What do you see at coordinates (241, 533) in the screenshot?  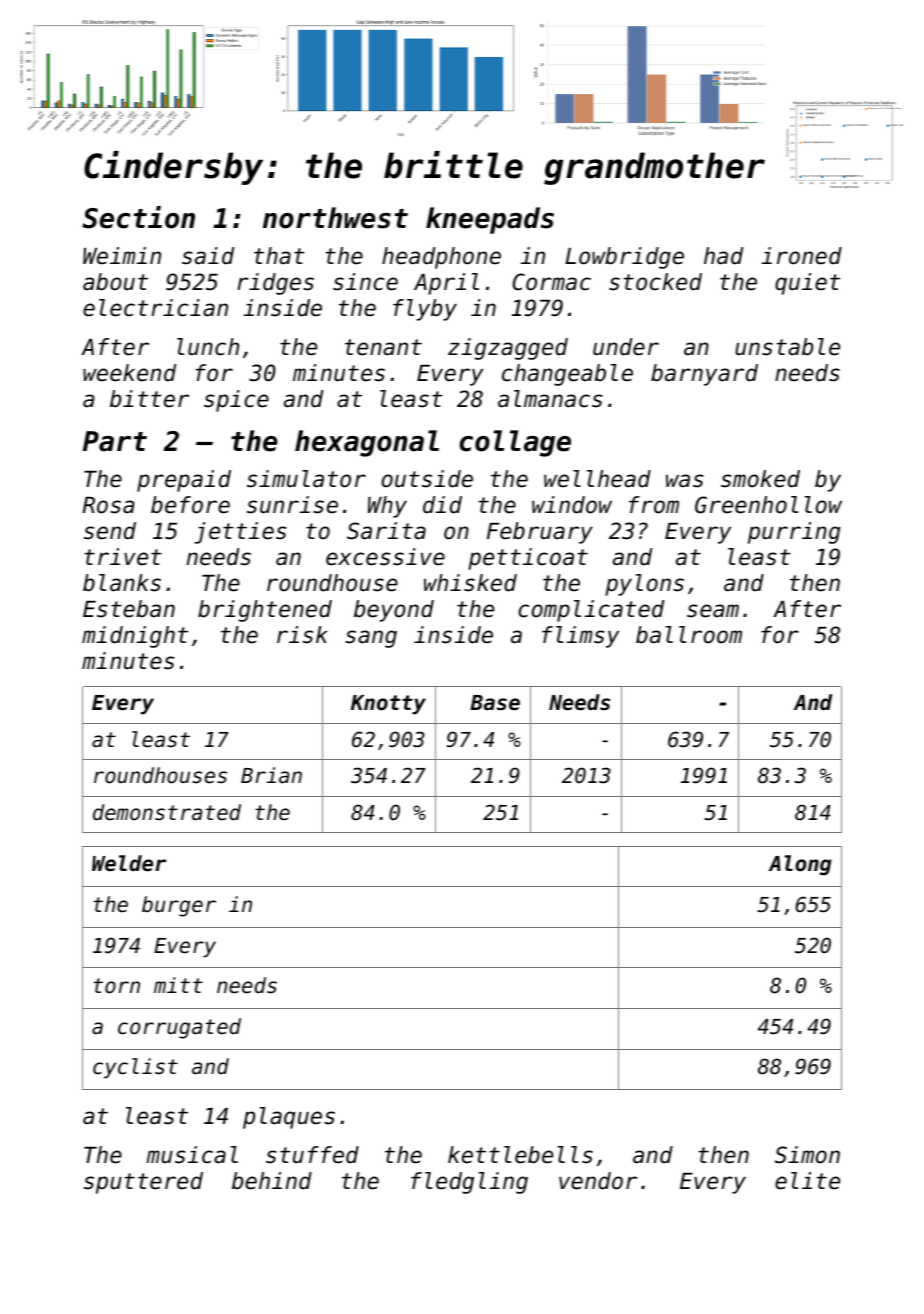 I see `jetties` at bounding box center [241, 533].
